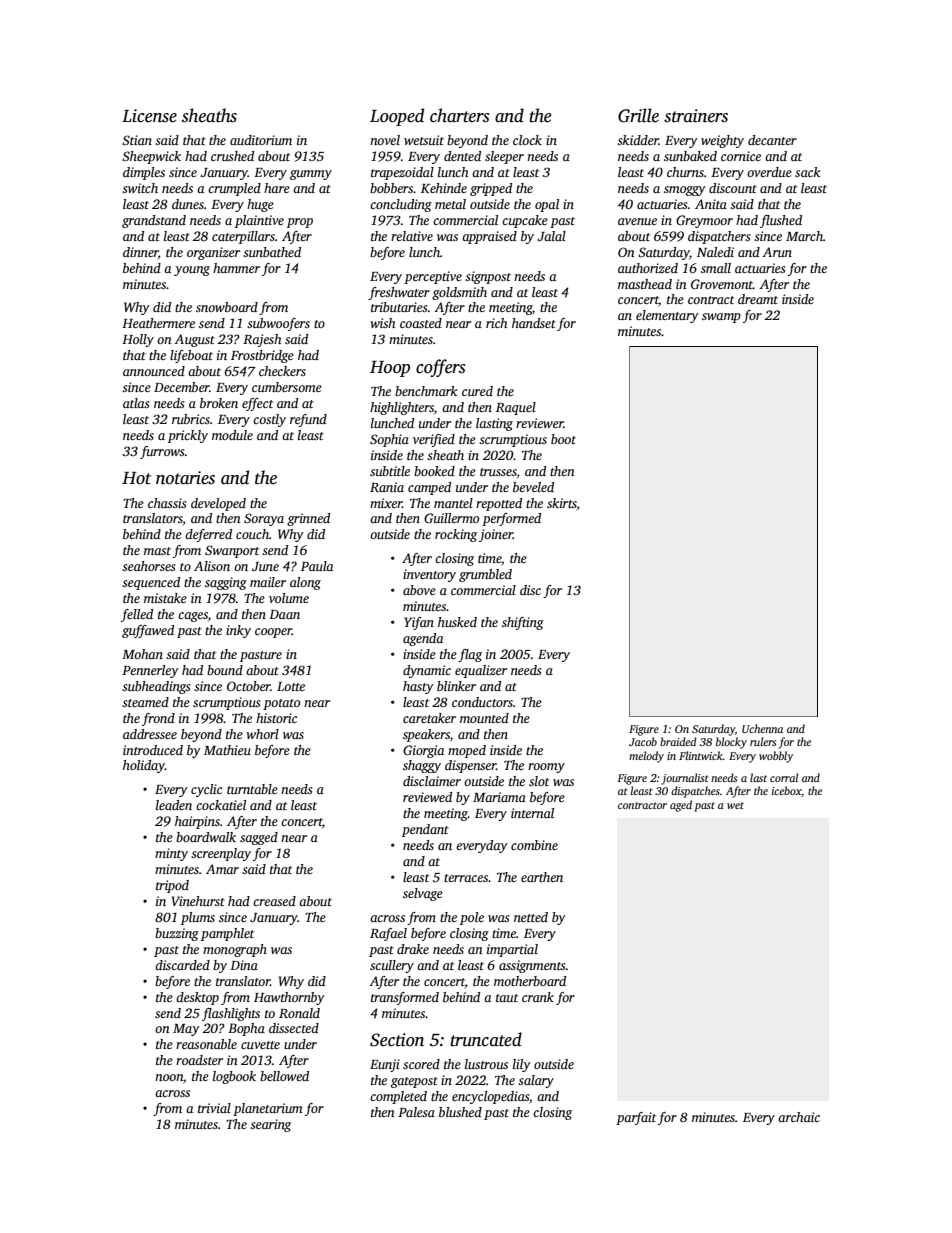 This image has width=952, height=1233. I want to click on joiner, so click(496, 535).
